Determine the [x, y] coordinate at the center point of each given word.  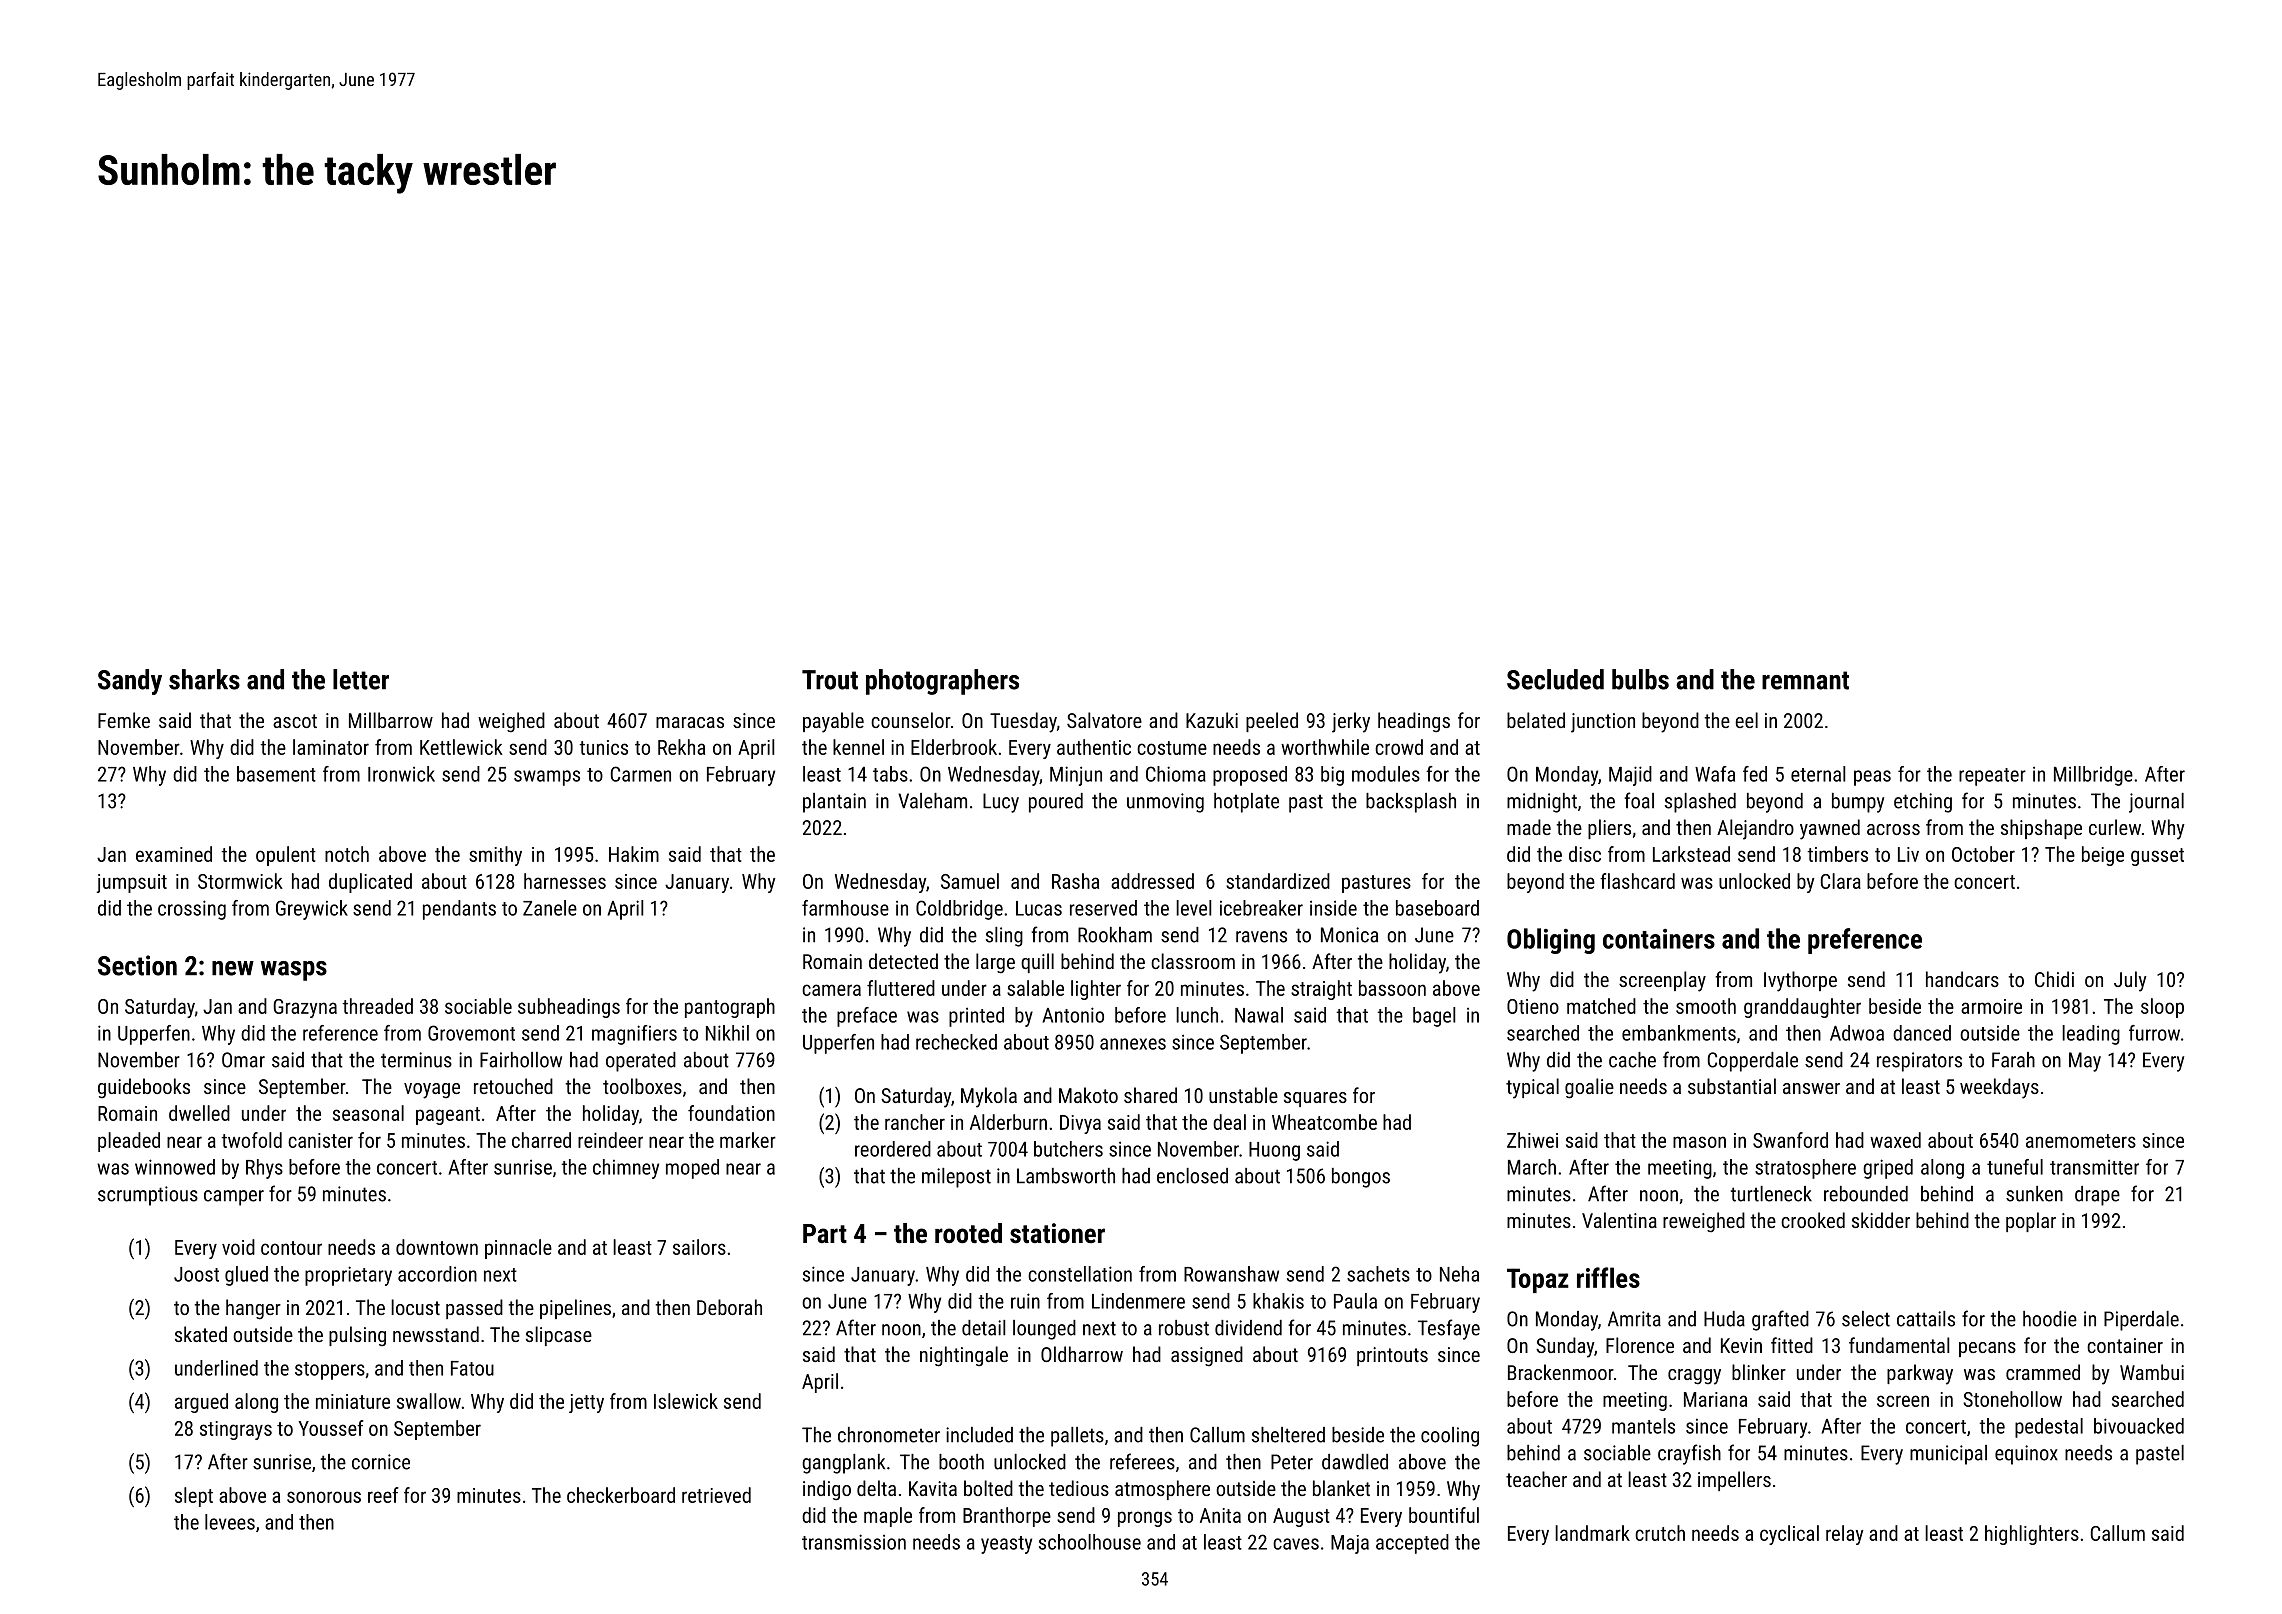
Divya [1080, 1124]
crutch [1660, 1533]
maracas [690, 722]
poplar [2031, 1222]
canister [320, 1140]
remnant [1805, 680]
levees [230, 1522]
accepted [1412, 1544]
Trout [830, 680]
